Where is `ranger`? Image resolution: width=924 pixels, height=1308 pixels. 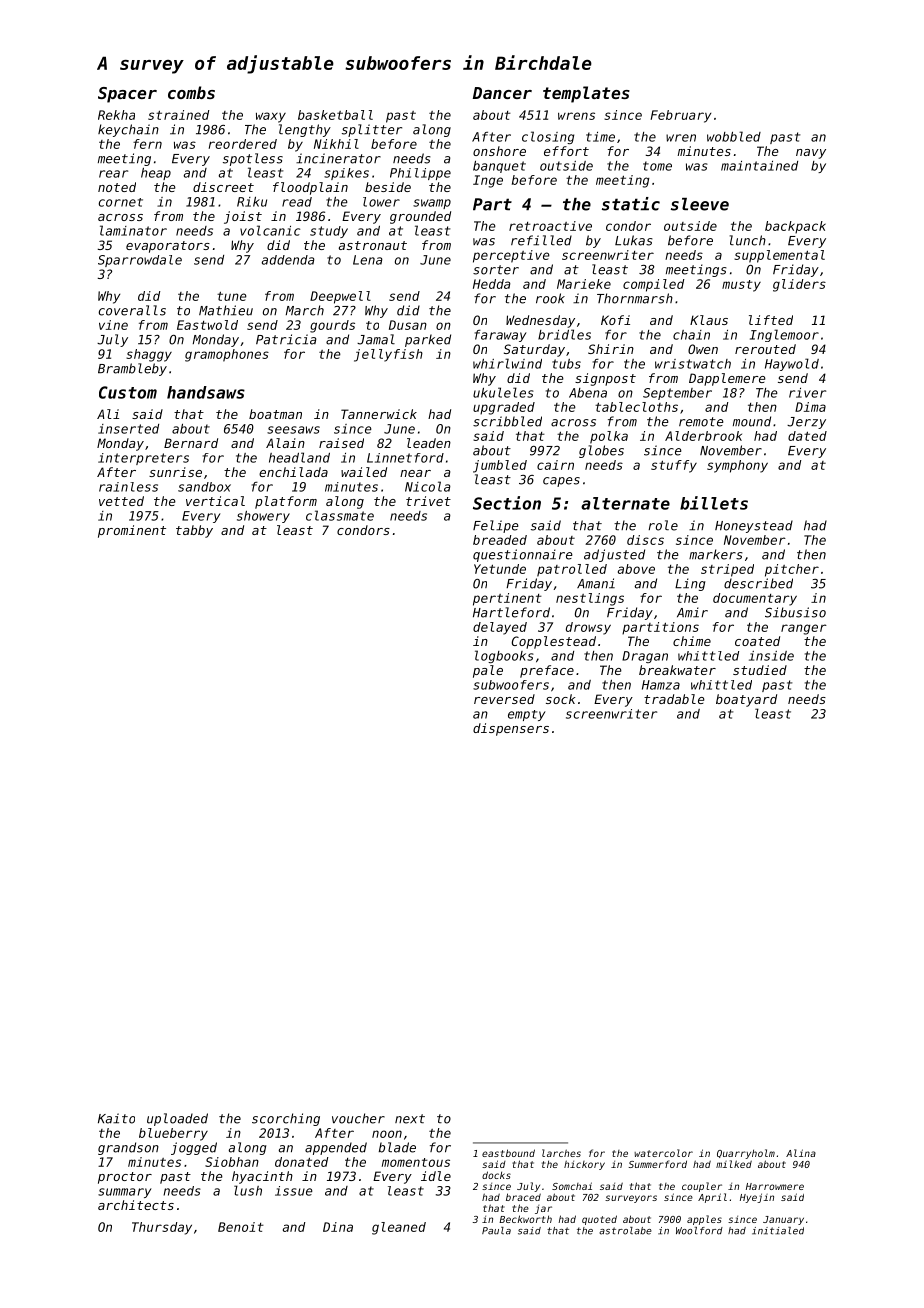
ranger is located at coordinates (804, 629).
